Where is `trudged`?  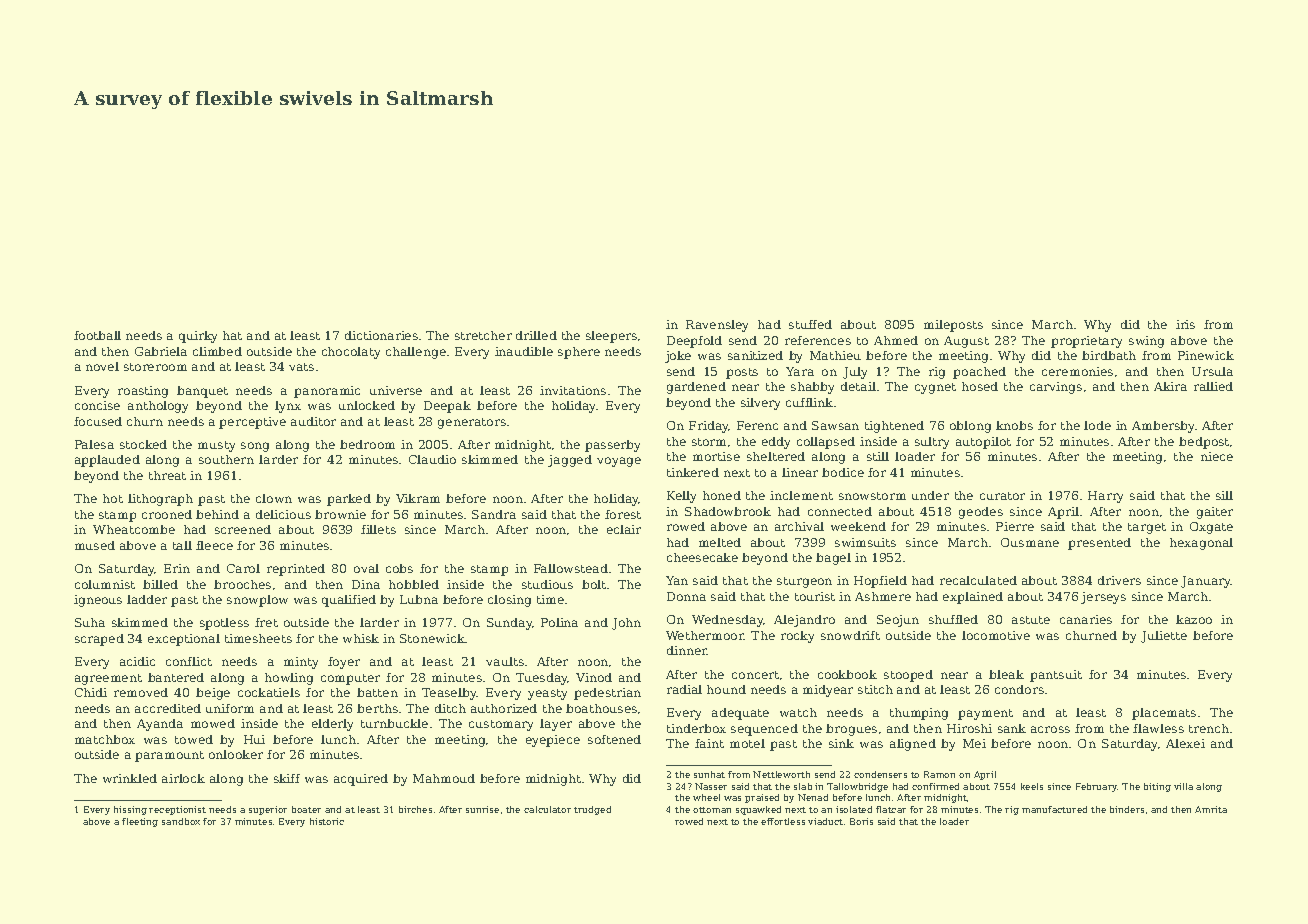 trudged is located at coordinates (592, 810).
